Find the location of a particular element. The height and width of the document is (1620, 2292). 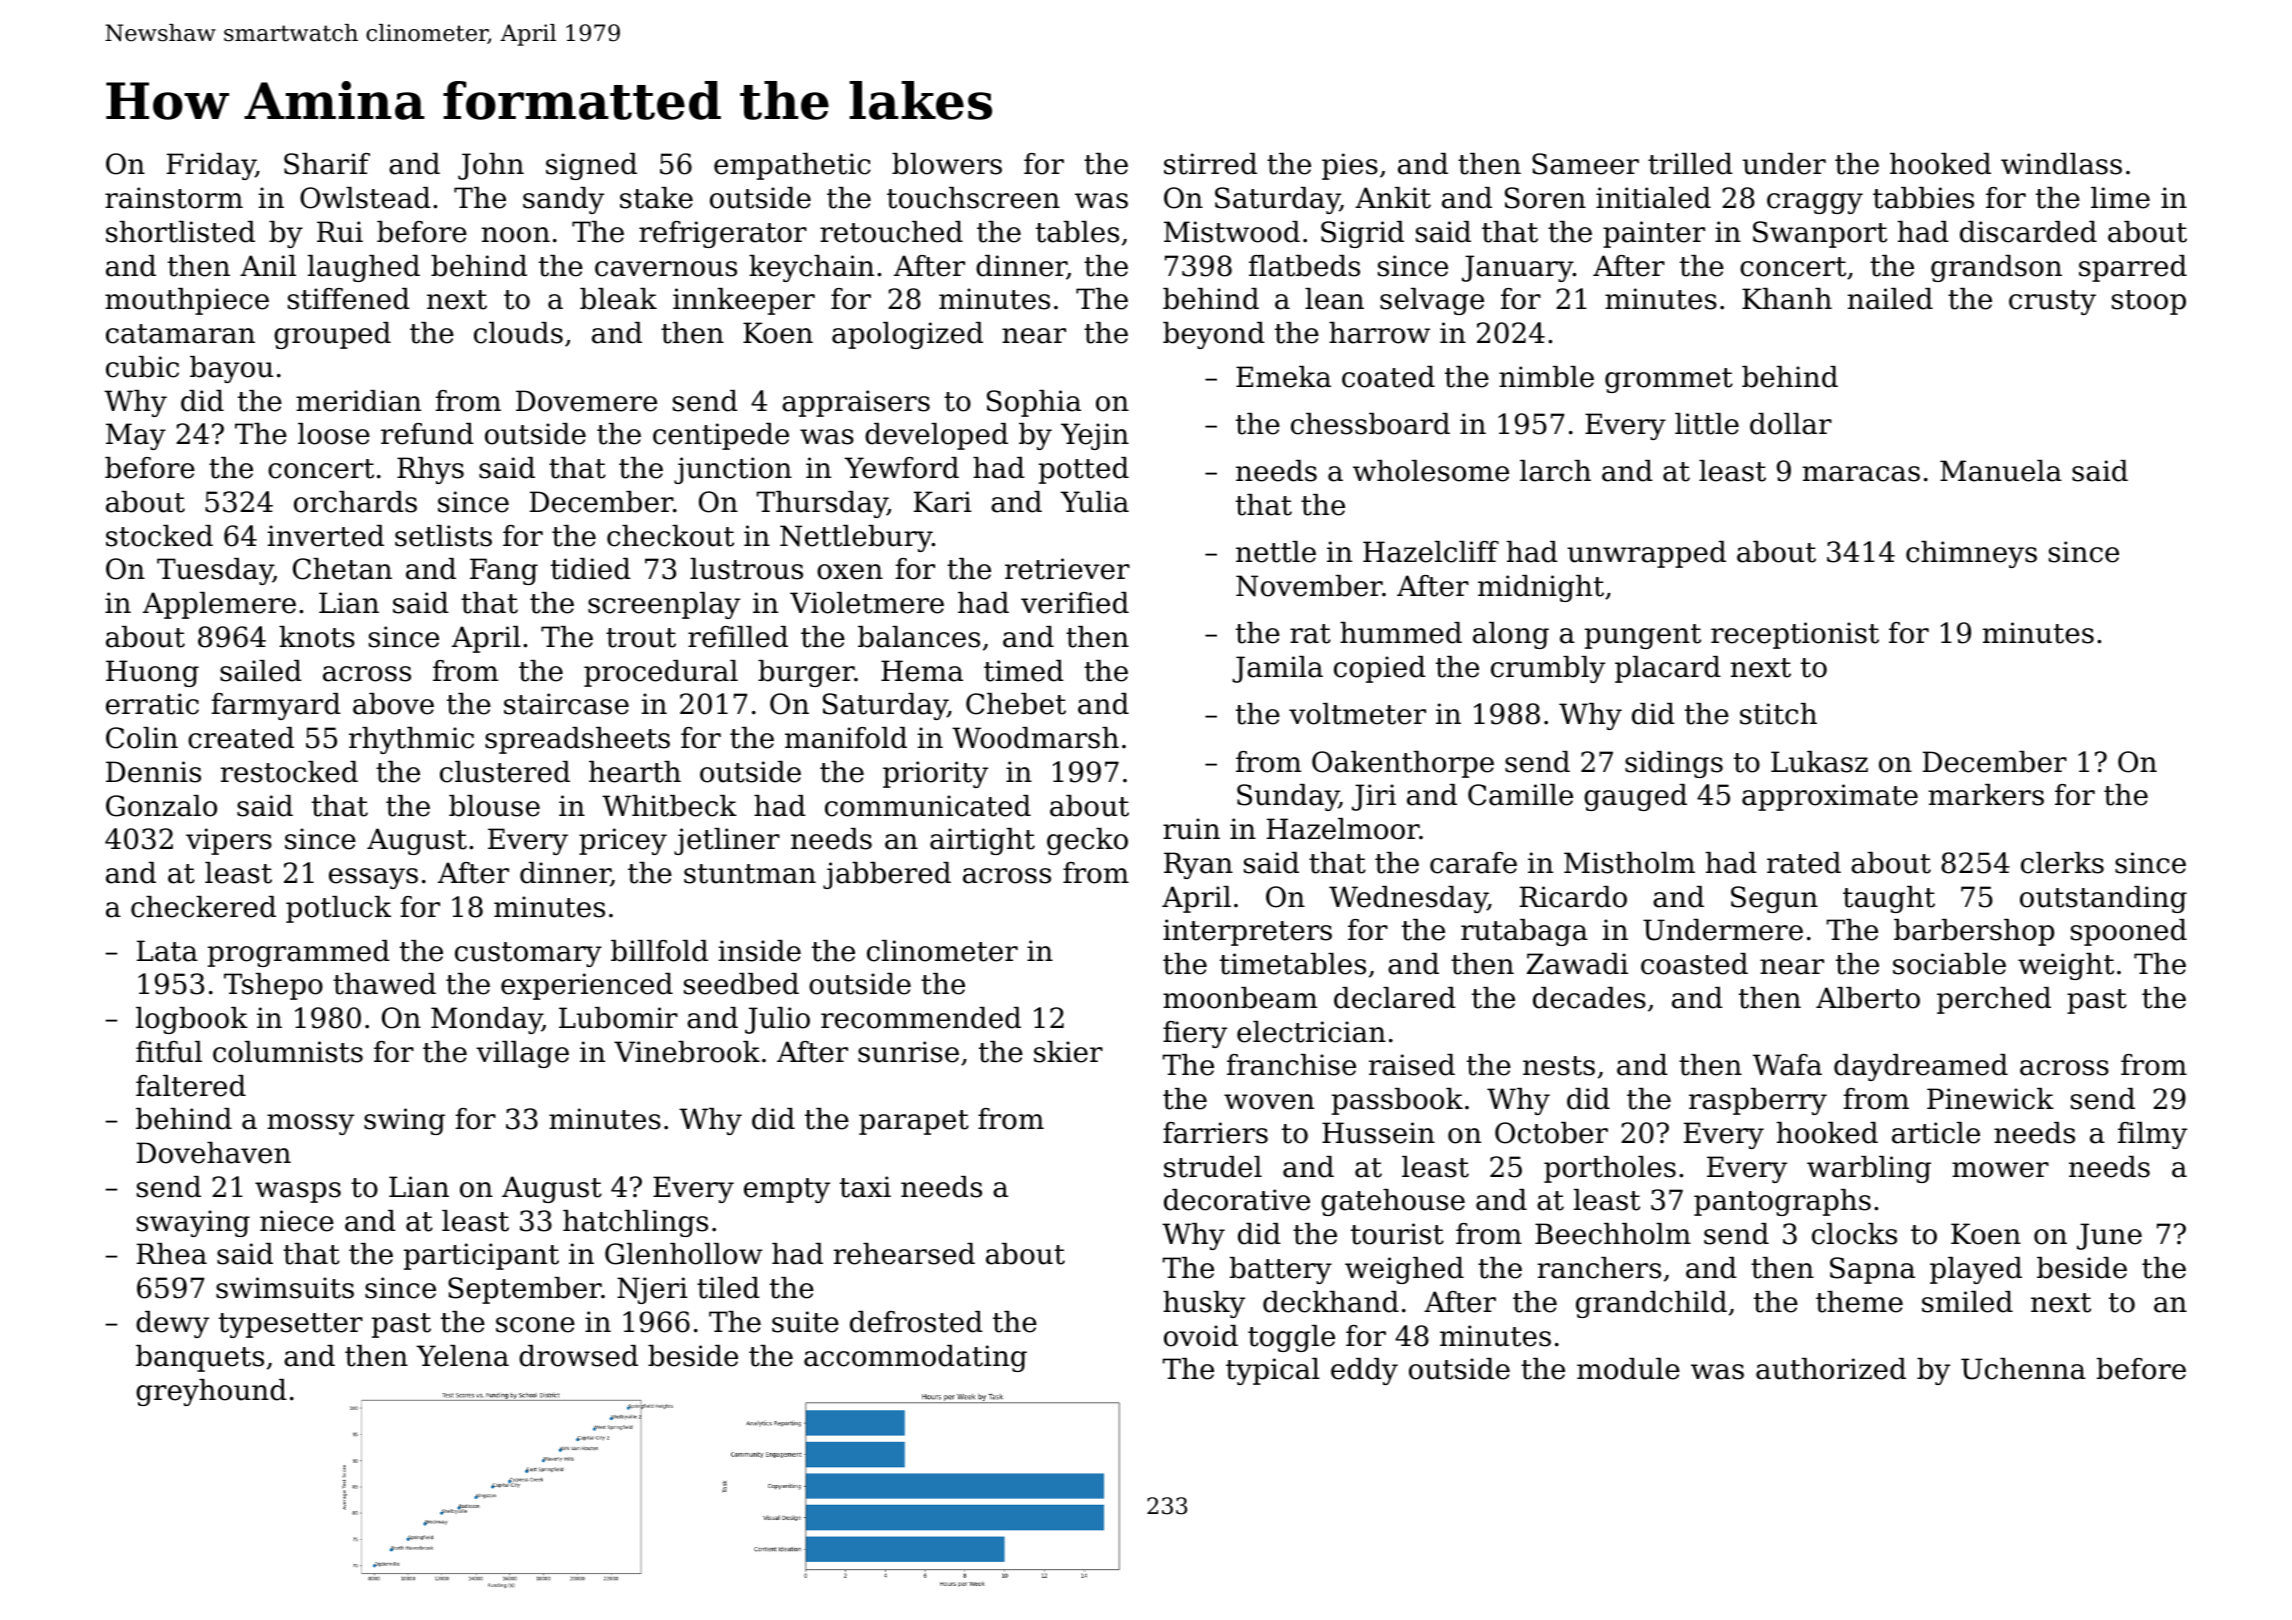

developed is located at coordinates (936, 436).
